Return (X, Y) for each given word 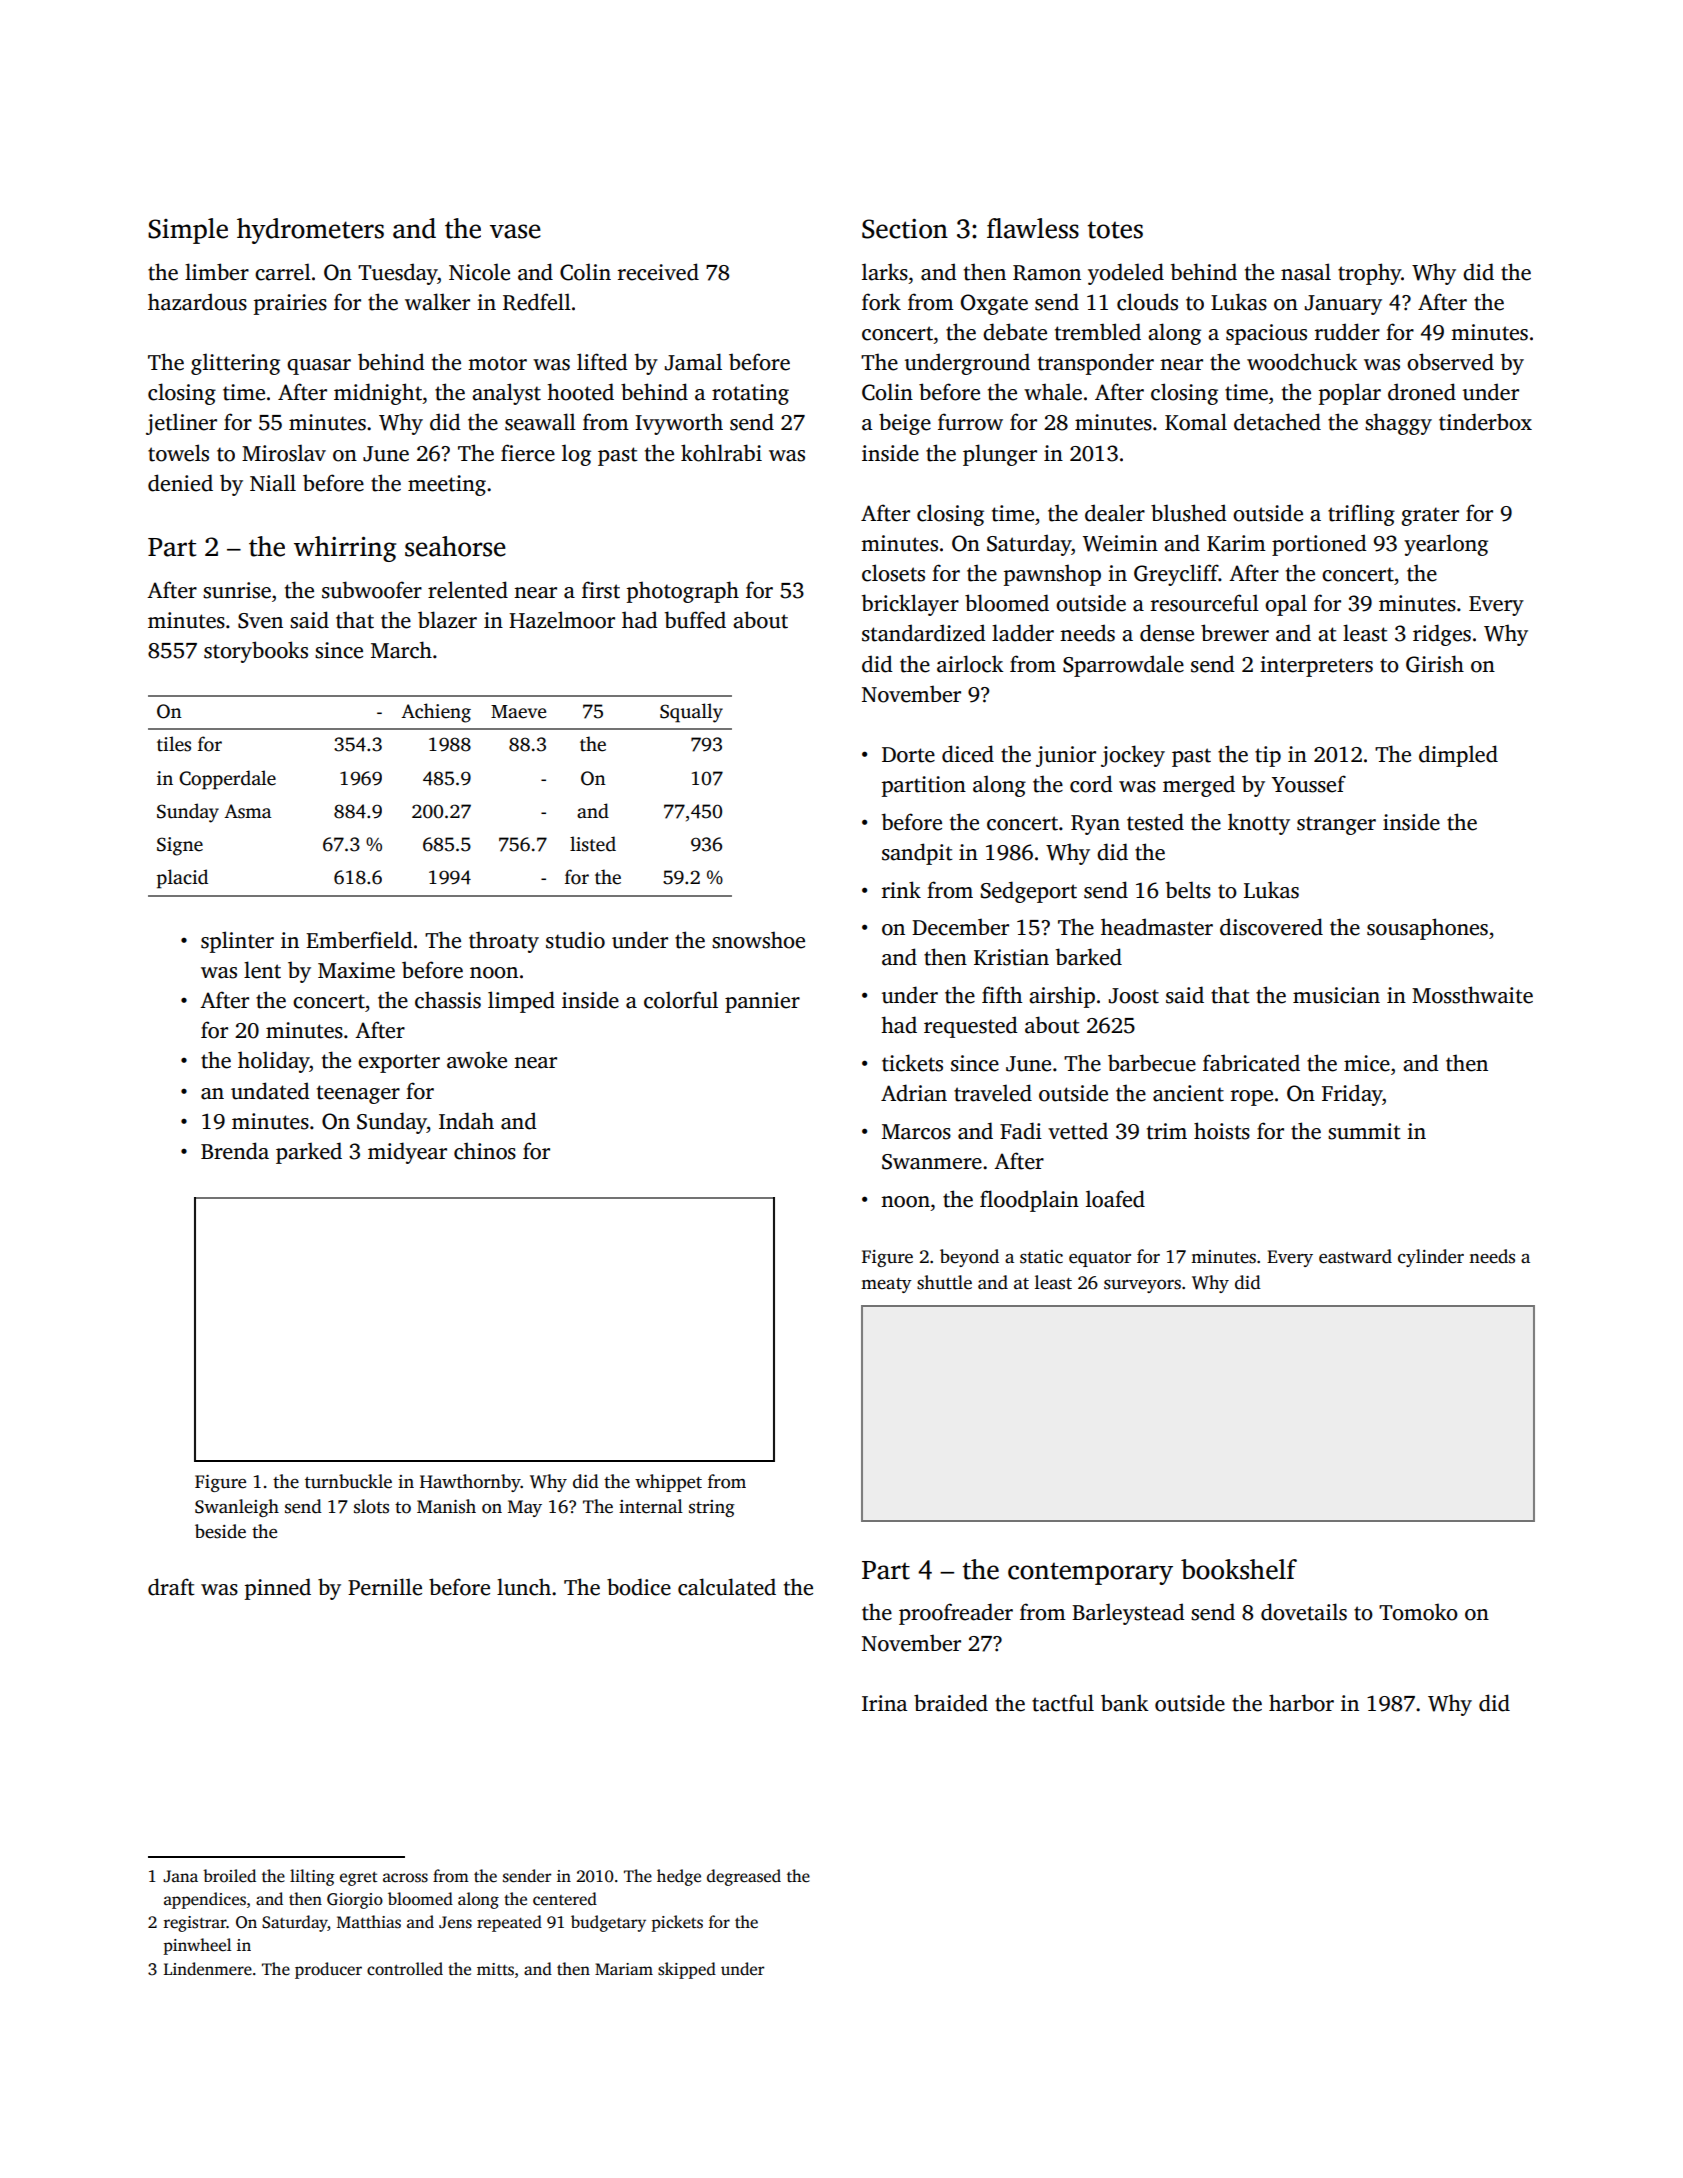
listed (593, 844)
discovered (1271, 927)
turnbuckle (348, 1481)
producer (328, 1970)
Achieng (436, 713)
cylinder (1431, 1258)
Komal (1196, 422)
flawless (1033, 228)
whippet (668, 1483)
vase (515, 231)
